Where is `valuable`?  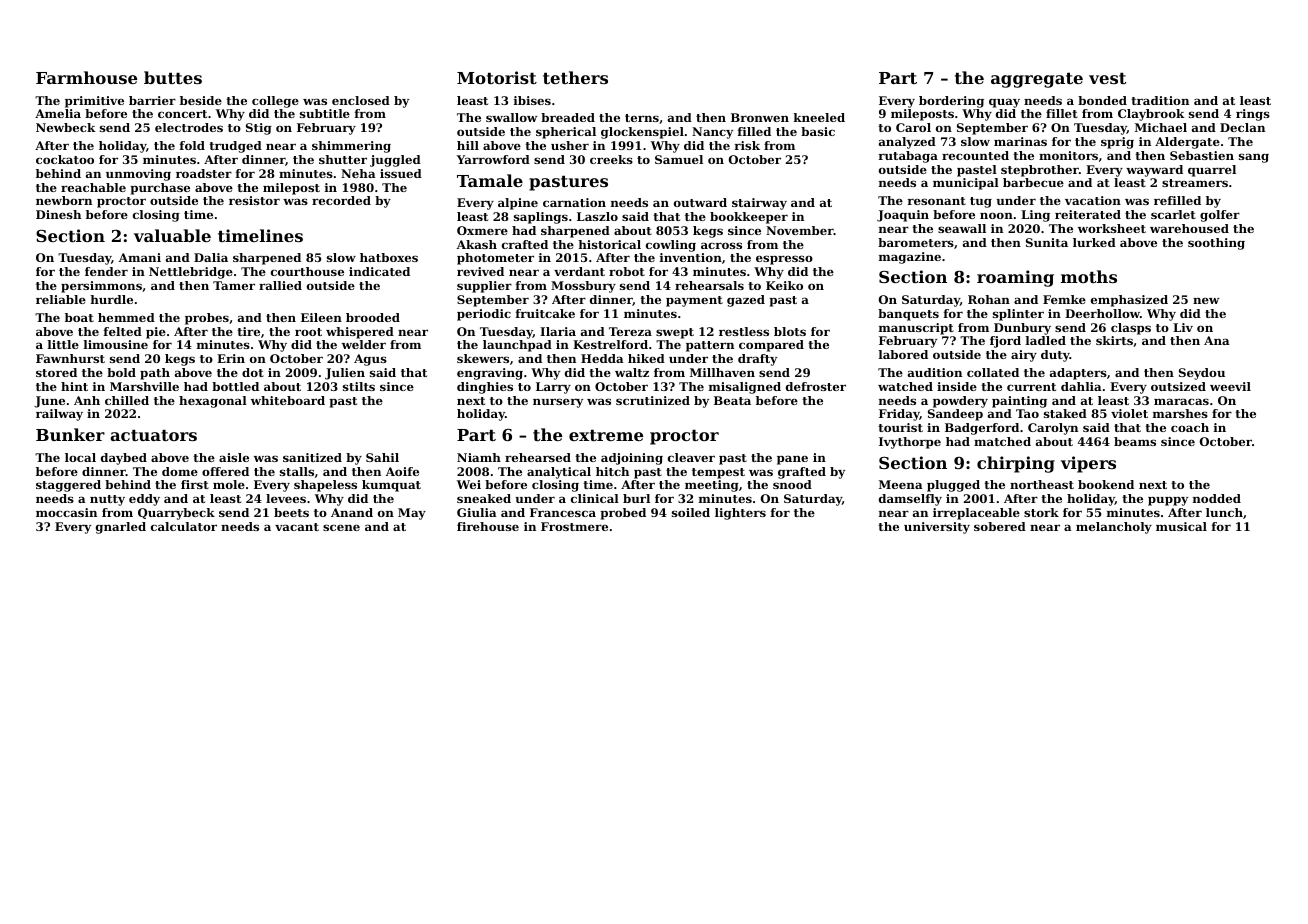
valuable is located at coordinates (172, 235).
